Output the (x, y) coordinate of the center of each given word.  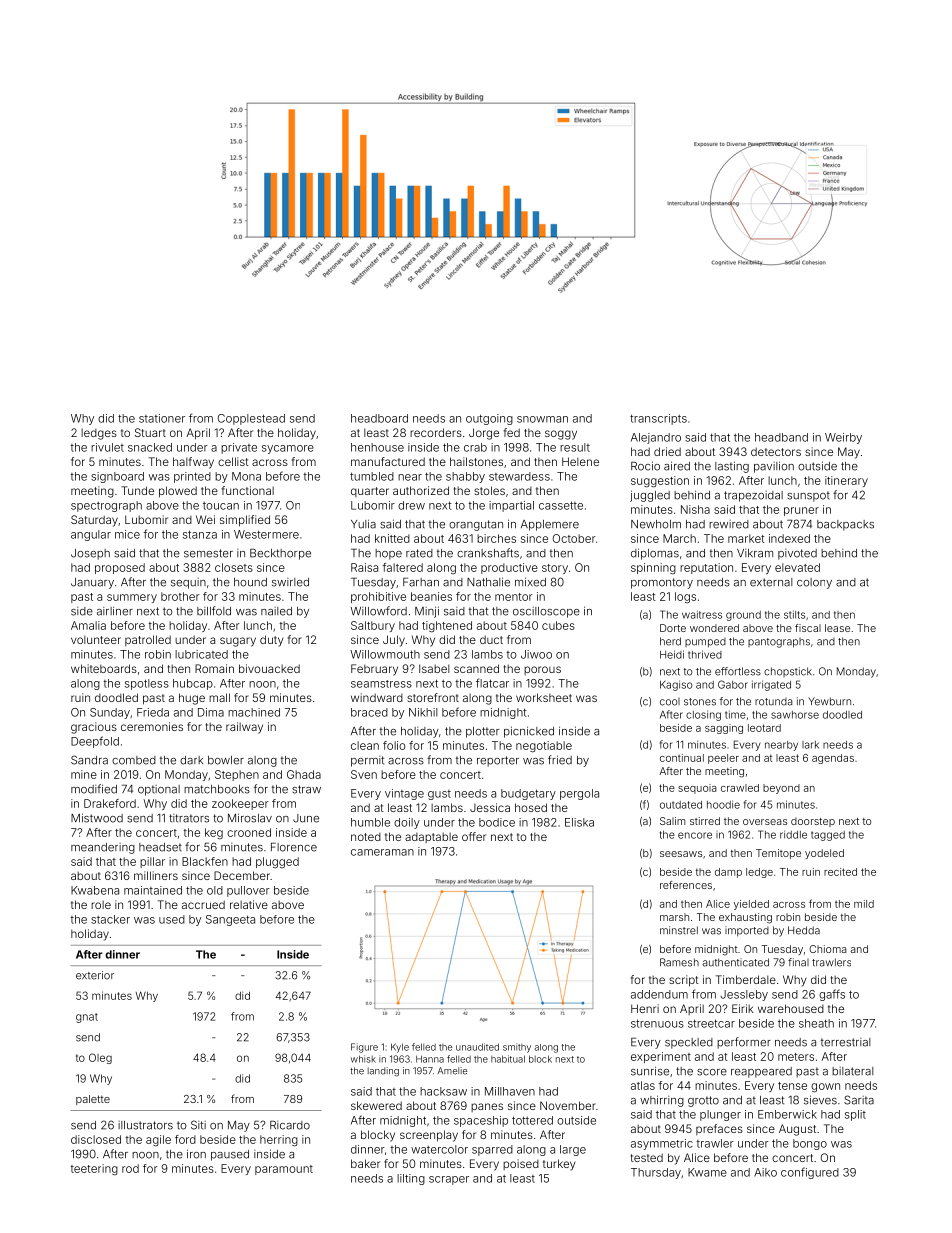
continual (682, 758)
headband (781, 437)
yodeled (824, 854)
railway (244, 728)
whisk (363, 1059)
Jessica (490, 807)
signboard (117, 477)
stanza (200, 534)
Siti (198, 1125)
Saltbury (373, 626)
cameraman (382, 852)
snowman (542, 419)
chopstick (788, 672)
